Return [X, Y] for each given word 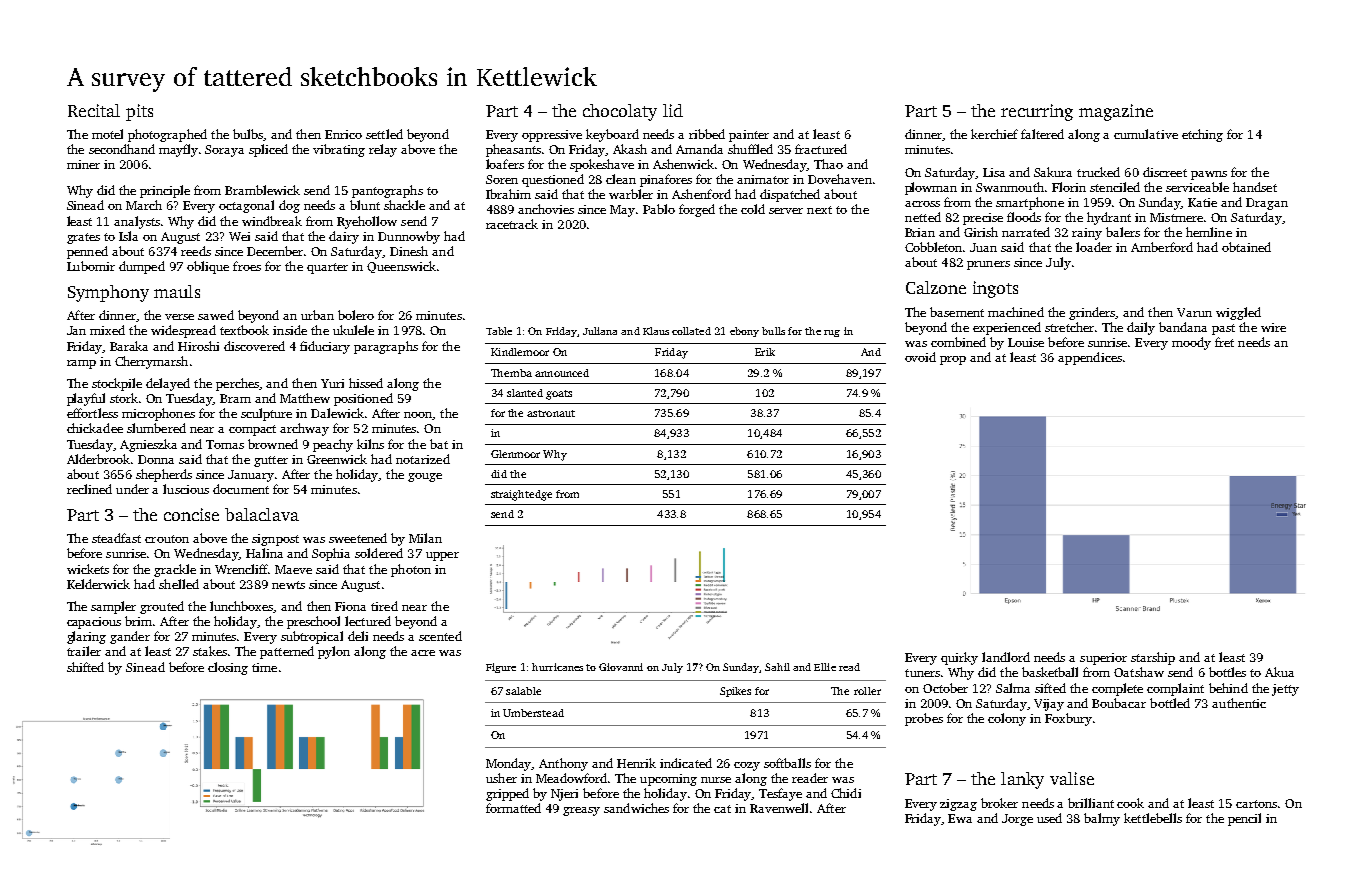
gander [130, 637]
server [786, 211]
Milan [425, 538]
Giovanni [621, 667]
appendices [1090, 358]
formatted [513, 808]
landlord [1006, 657]
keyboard [612, 135]
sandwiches [636, 808]
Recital [94, 110]
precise [983, 219]
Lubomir [91, 266]
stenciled [1115, 187]
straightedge [521, 495]
